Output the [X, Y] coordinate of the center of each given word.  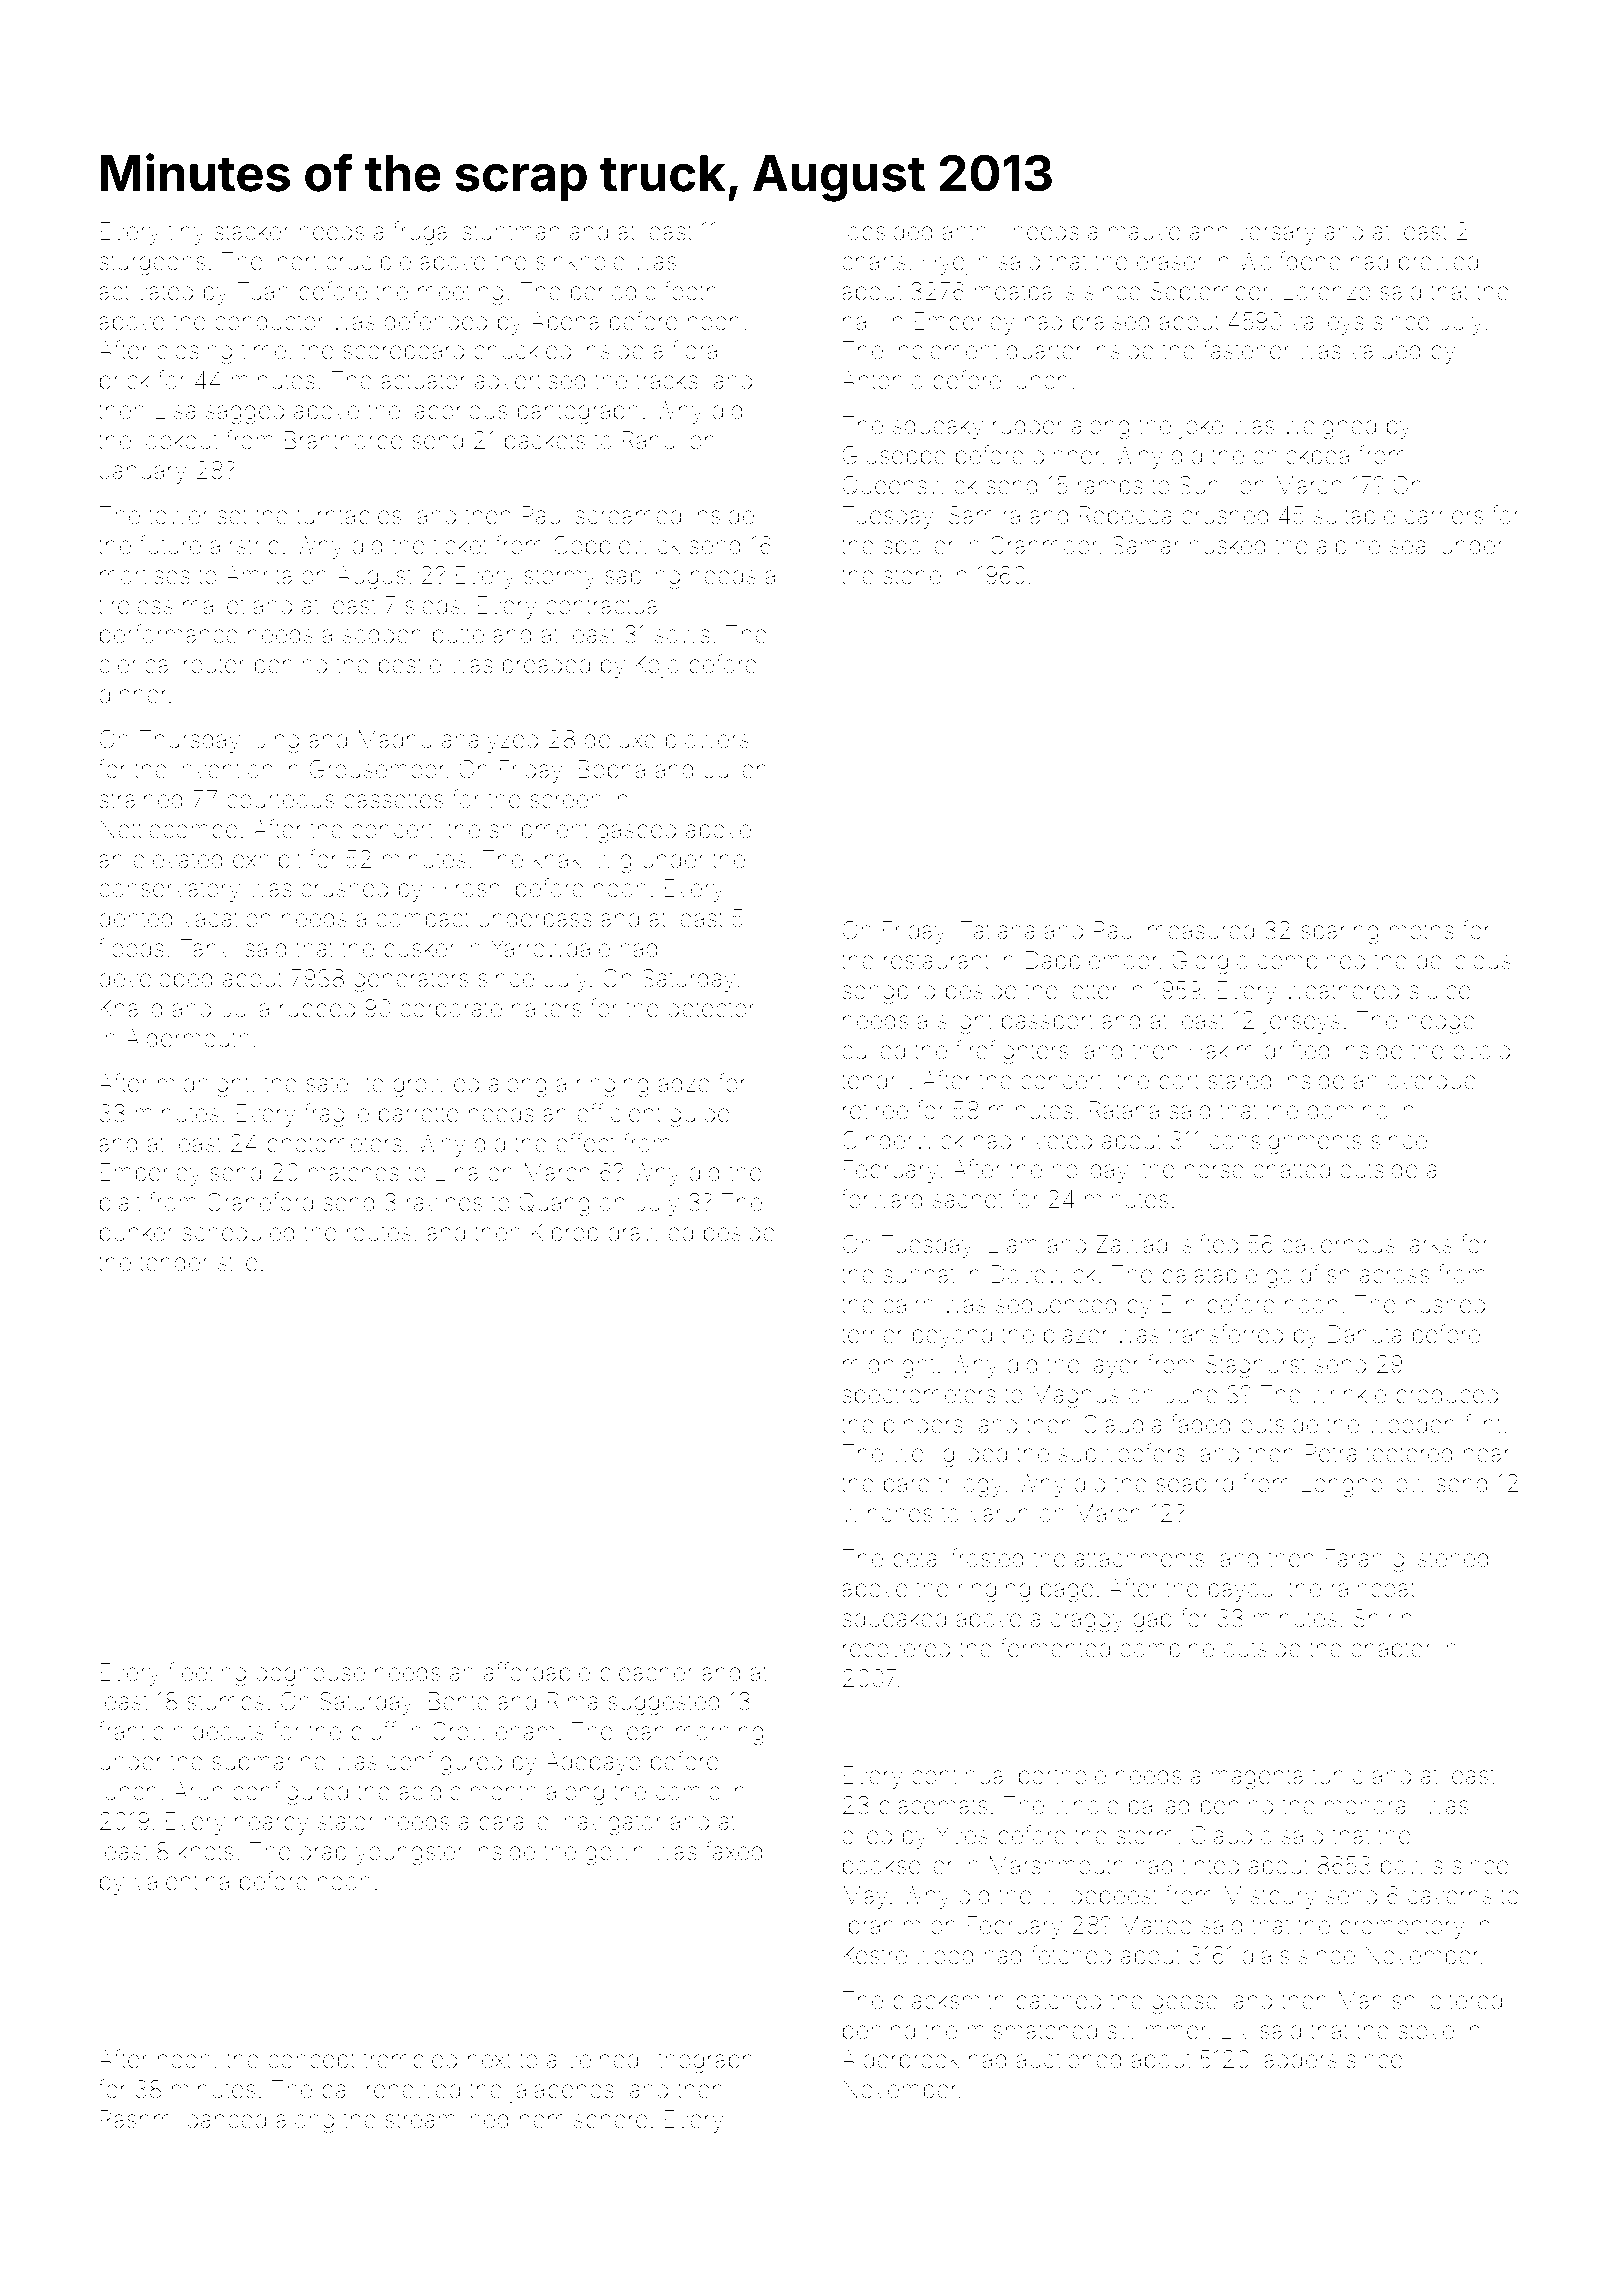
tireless [135, 605]
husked [1227, 545]
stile [238, 1262]
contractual [604, 605]
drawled [650, 1232]
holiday [1090, 1171]
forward [882, 1199]
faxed [734, 1851]
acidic [429, 1791]
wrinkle [1348, 1394]
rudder [1028, 425]
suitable [1354, 515]
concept [311, 2062]
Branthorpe [344, 442]
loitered [1464, 2000]
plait [120, 1204]
